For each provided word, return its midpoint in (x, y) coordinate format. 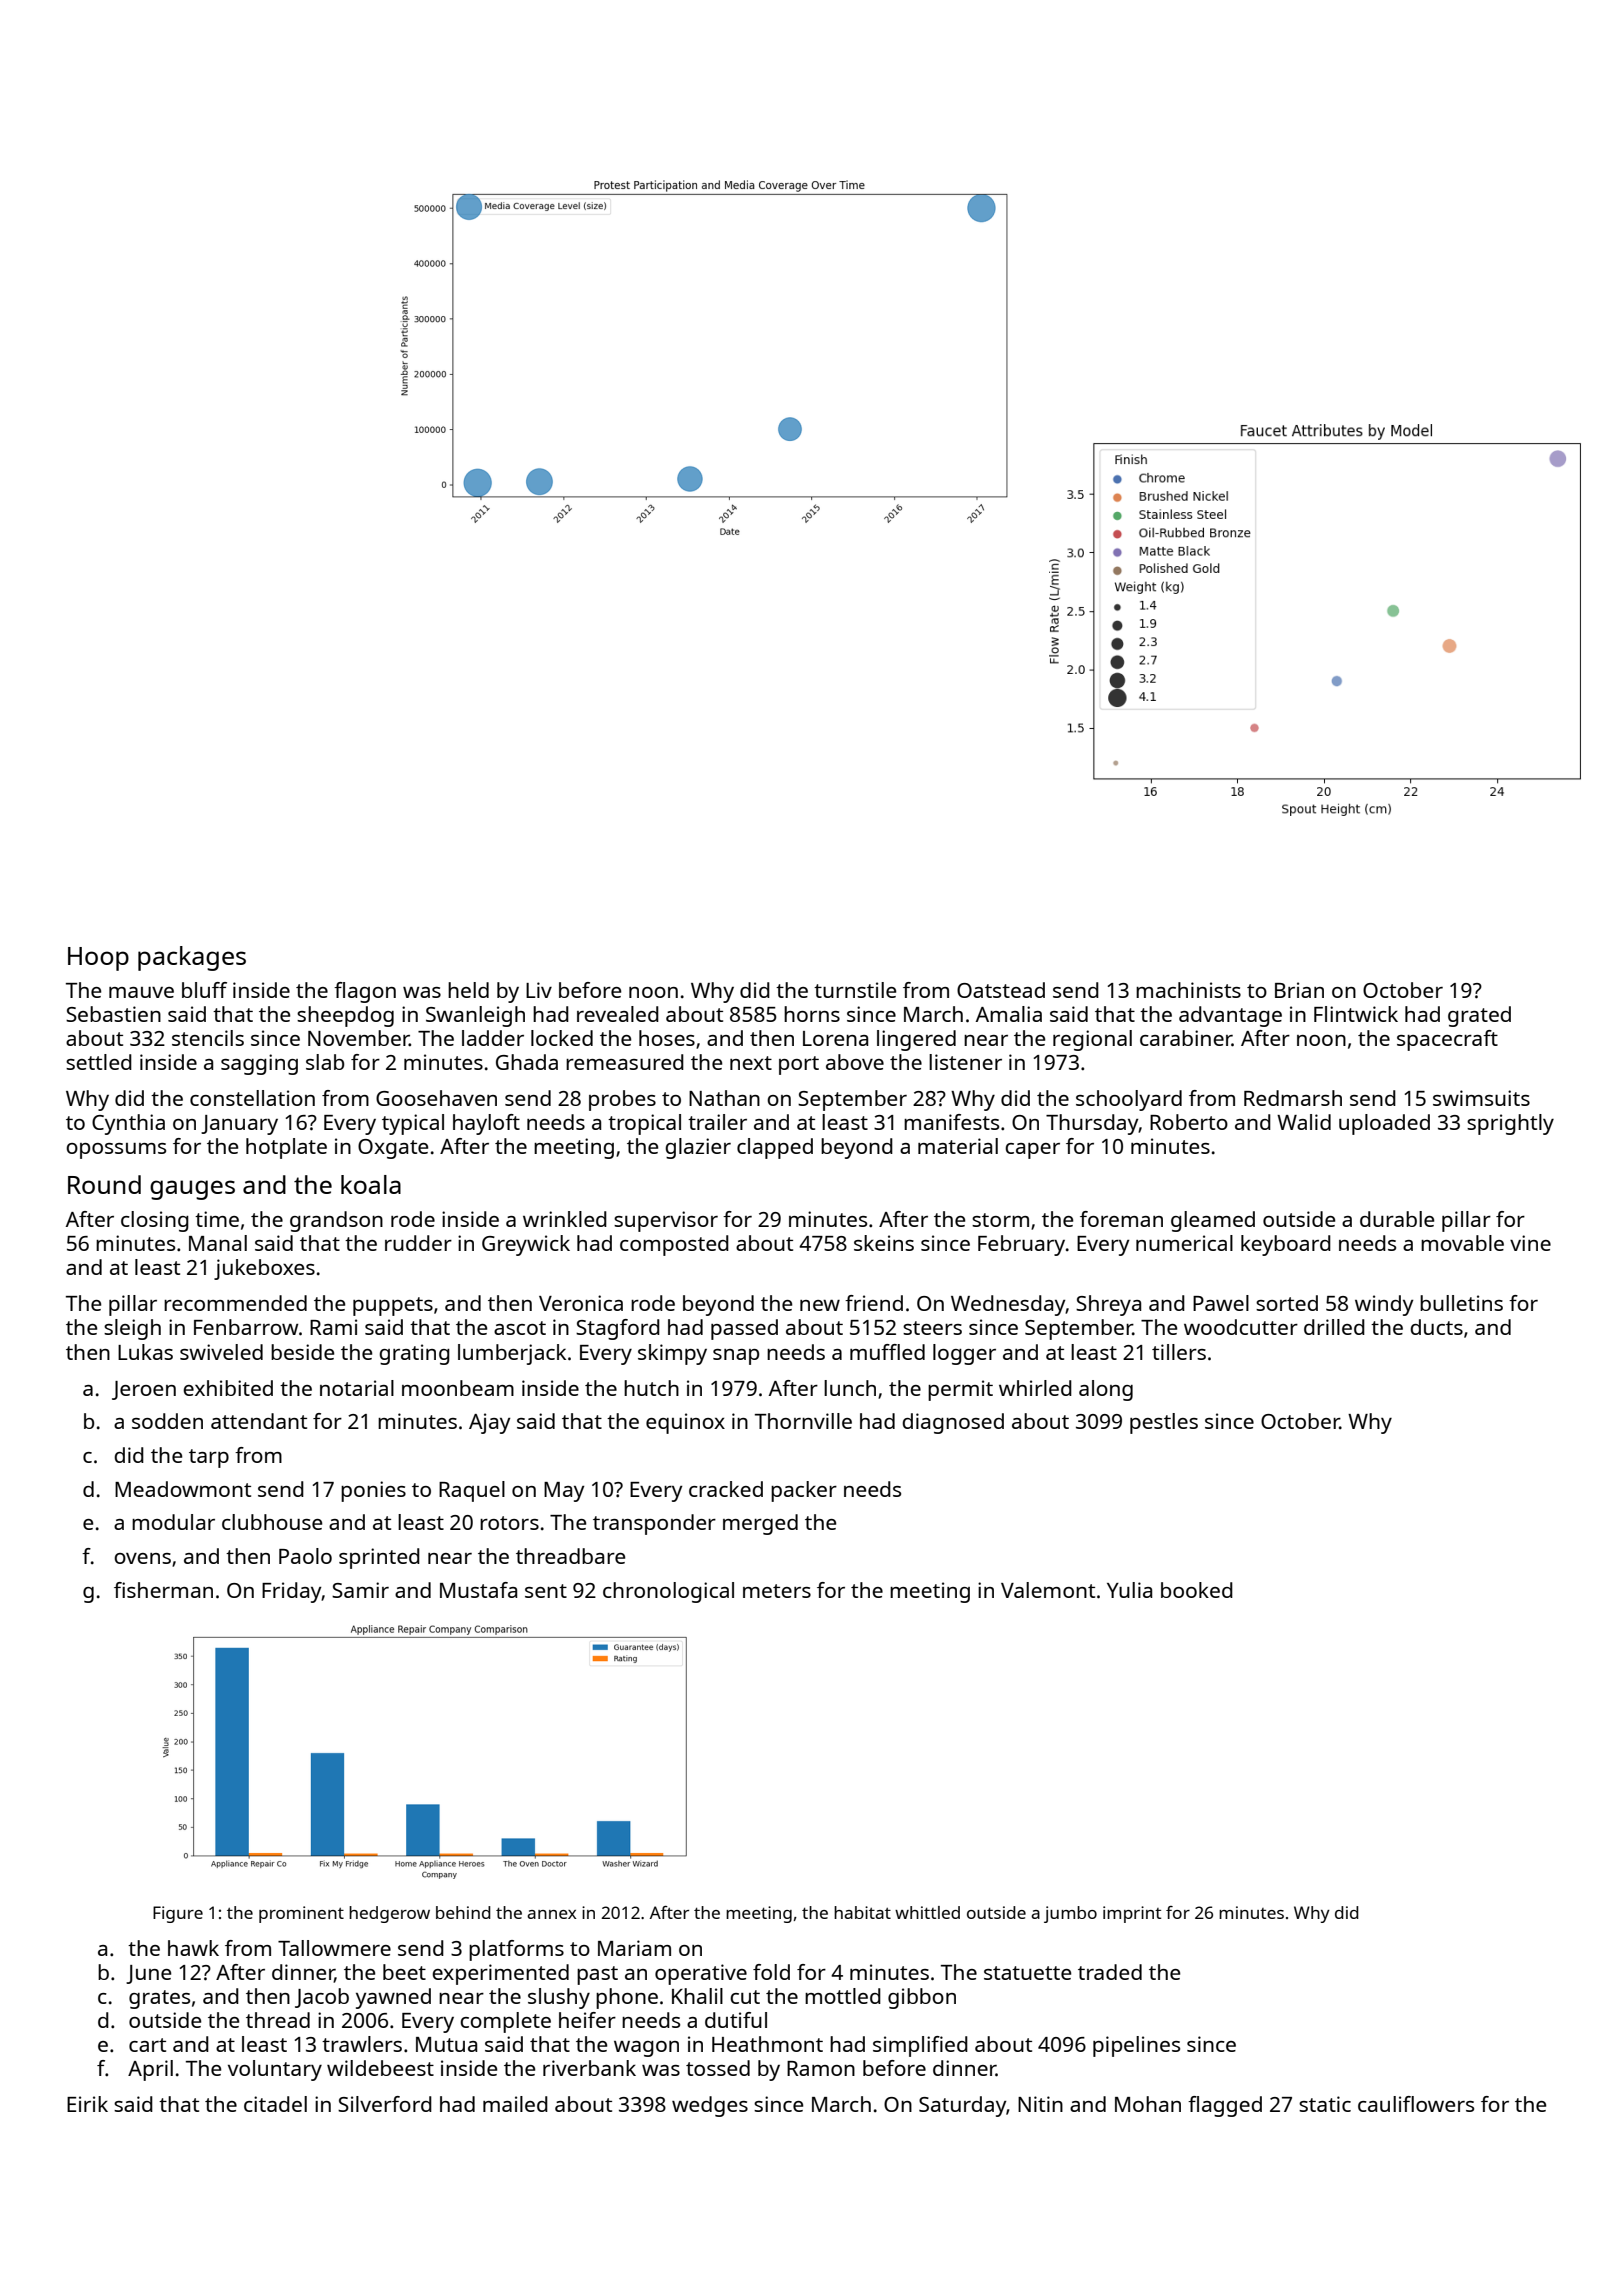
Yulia (1129, 1590)
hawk (193, 1948)
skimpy (672, 1354)
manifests (951, 1122)
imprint (1132, 1914)
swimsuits (1481, 1098)
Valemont (1048, 1590)
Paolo (305, 1556)
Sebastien (113, 1014)
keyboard (1286, 1245)
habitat (862, 1912)
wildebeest (380, 2068)
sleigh (132, 1329)
